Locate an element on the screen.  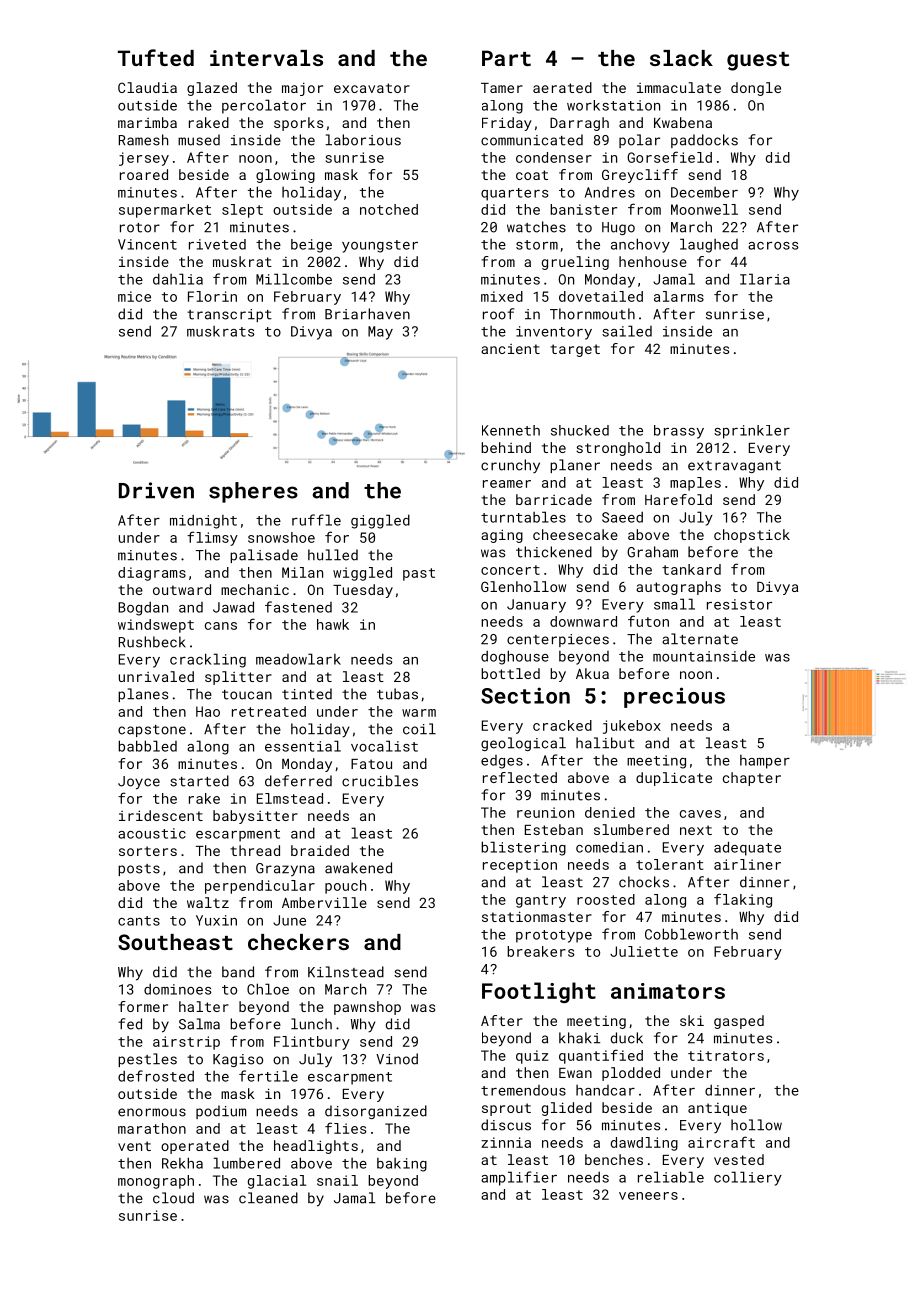
alternate is located at coordinates (700, 639).
